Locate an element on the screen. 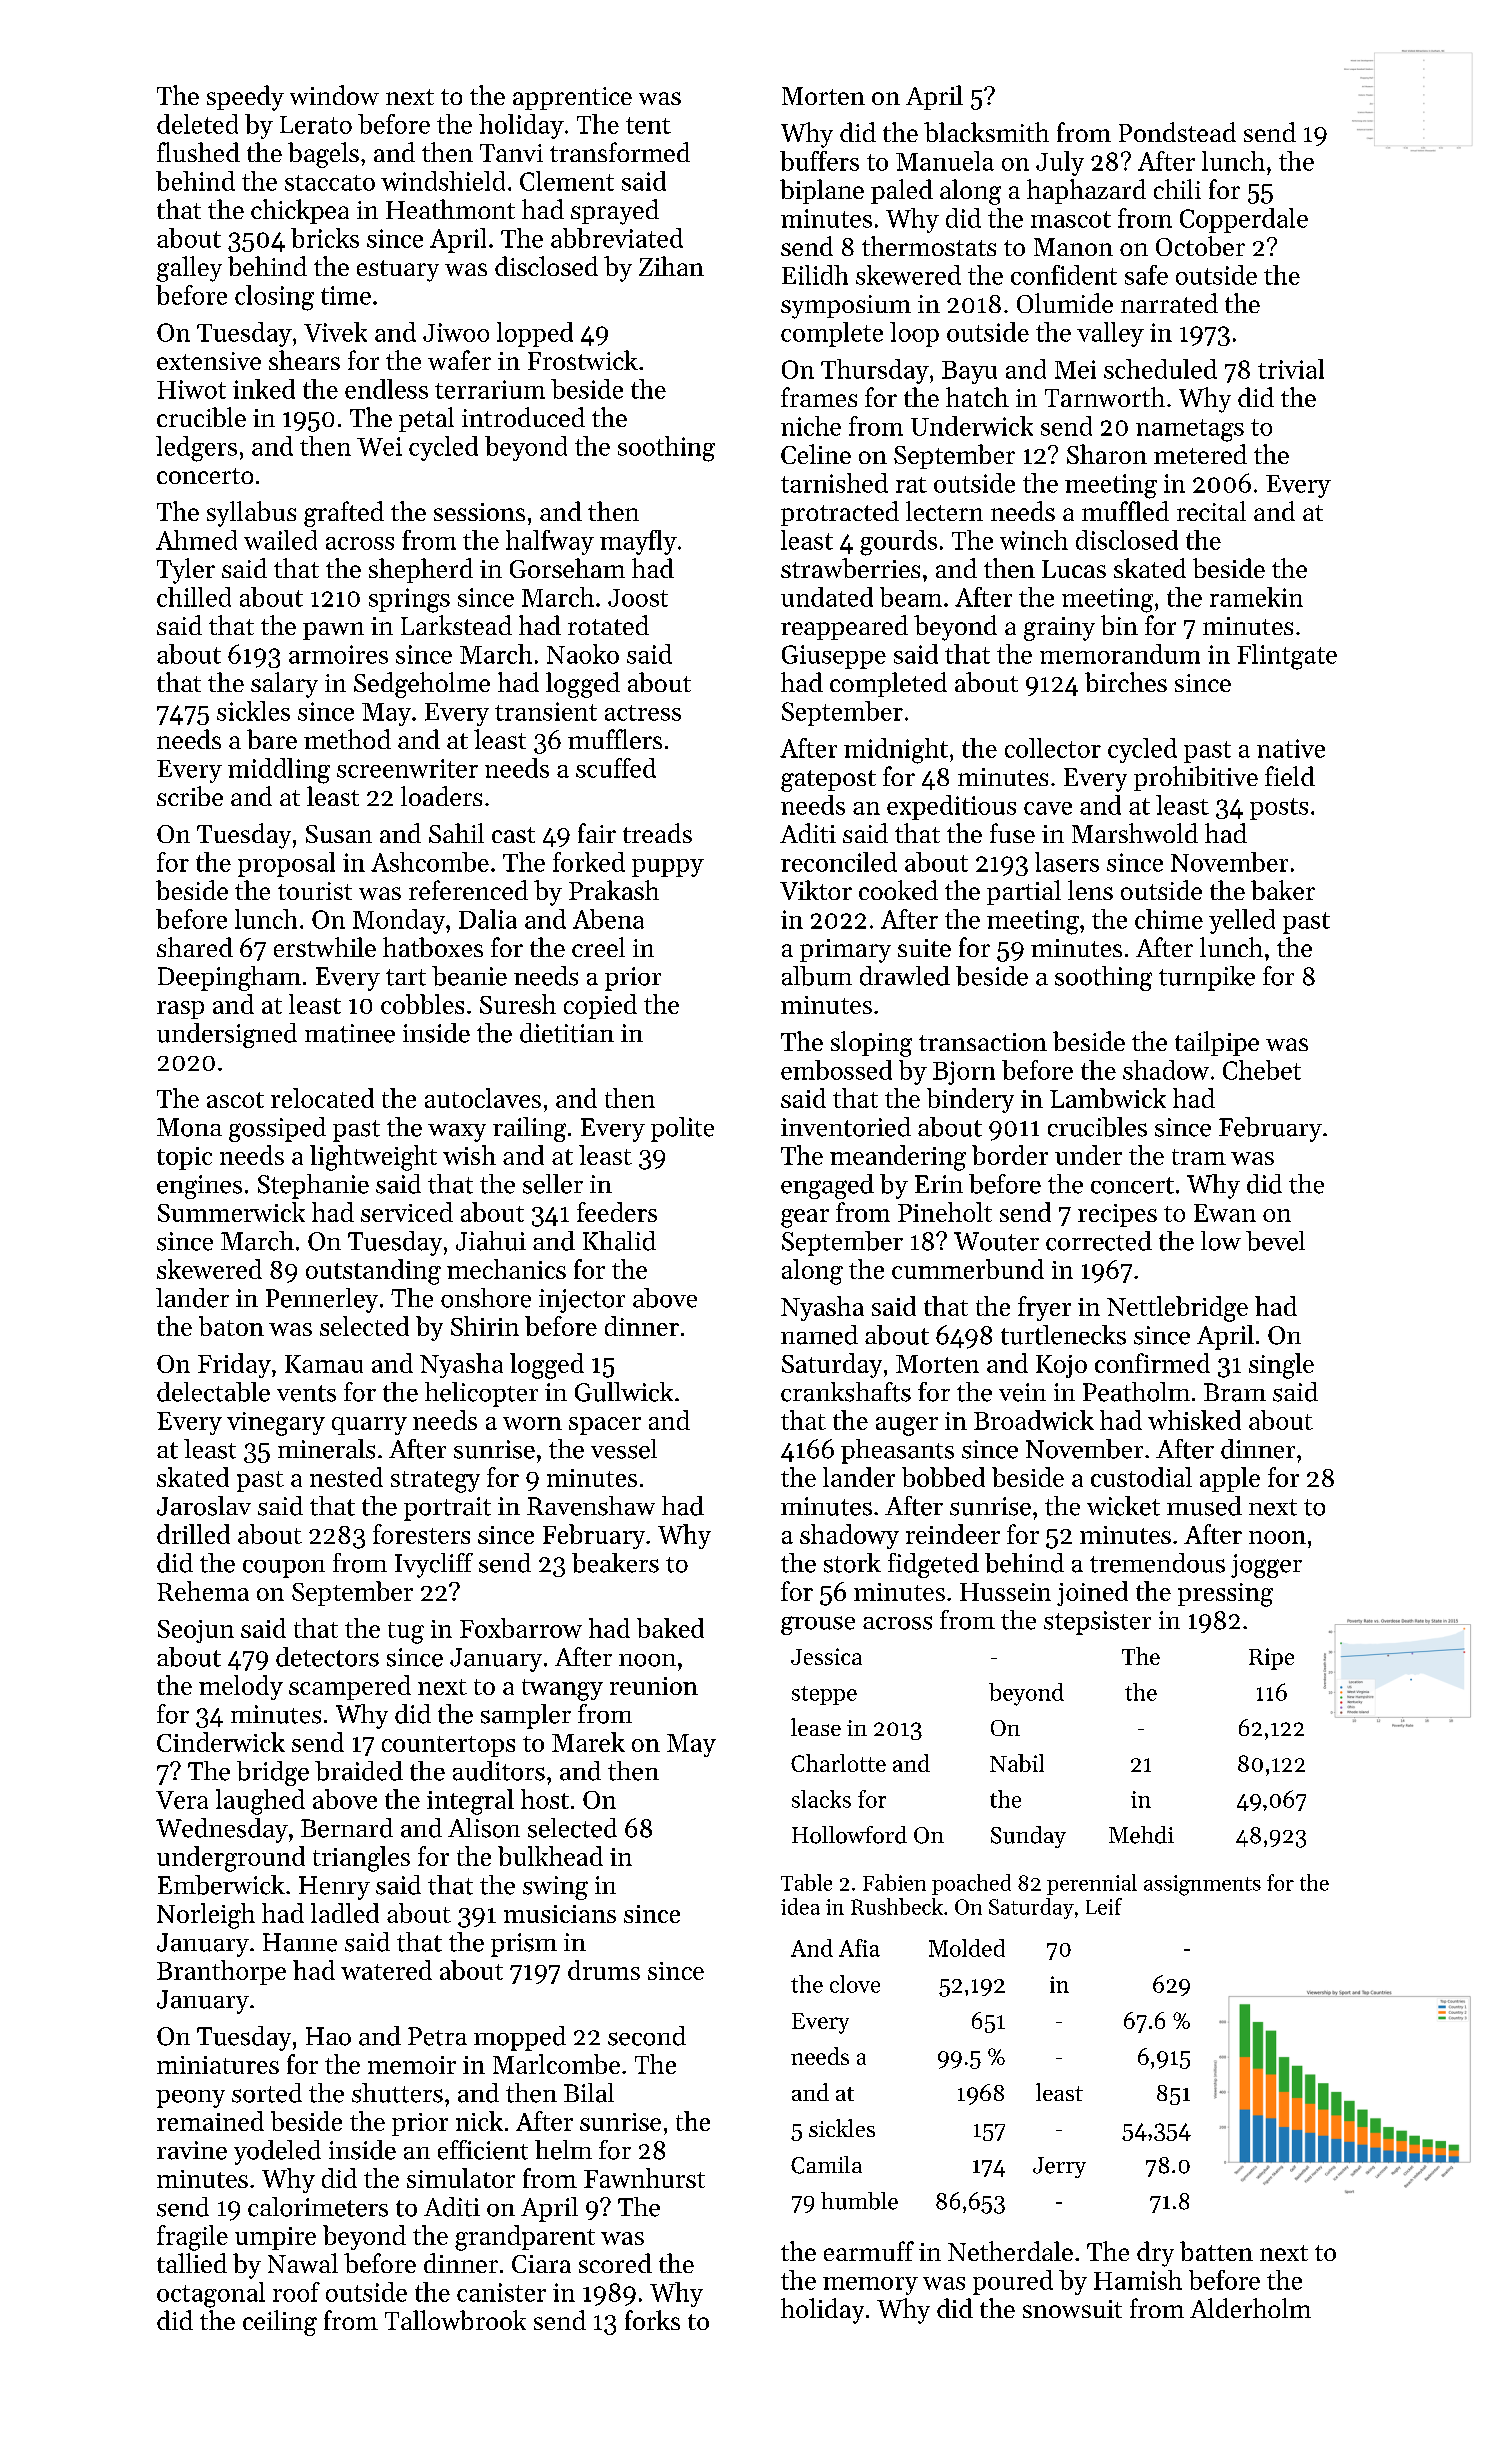 This screenshot has width=1496, height=2464. Pondstead is located at coordinates (1177, 132).
